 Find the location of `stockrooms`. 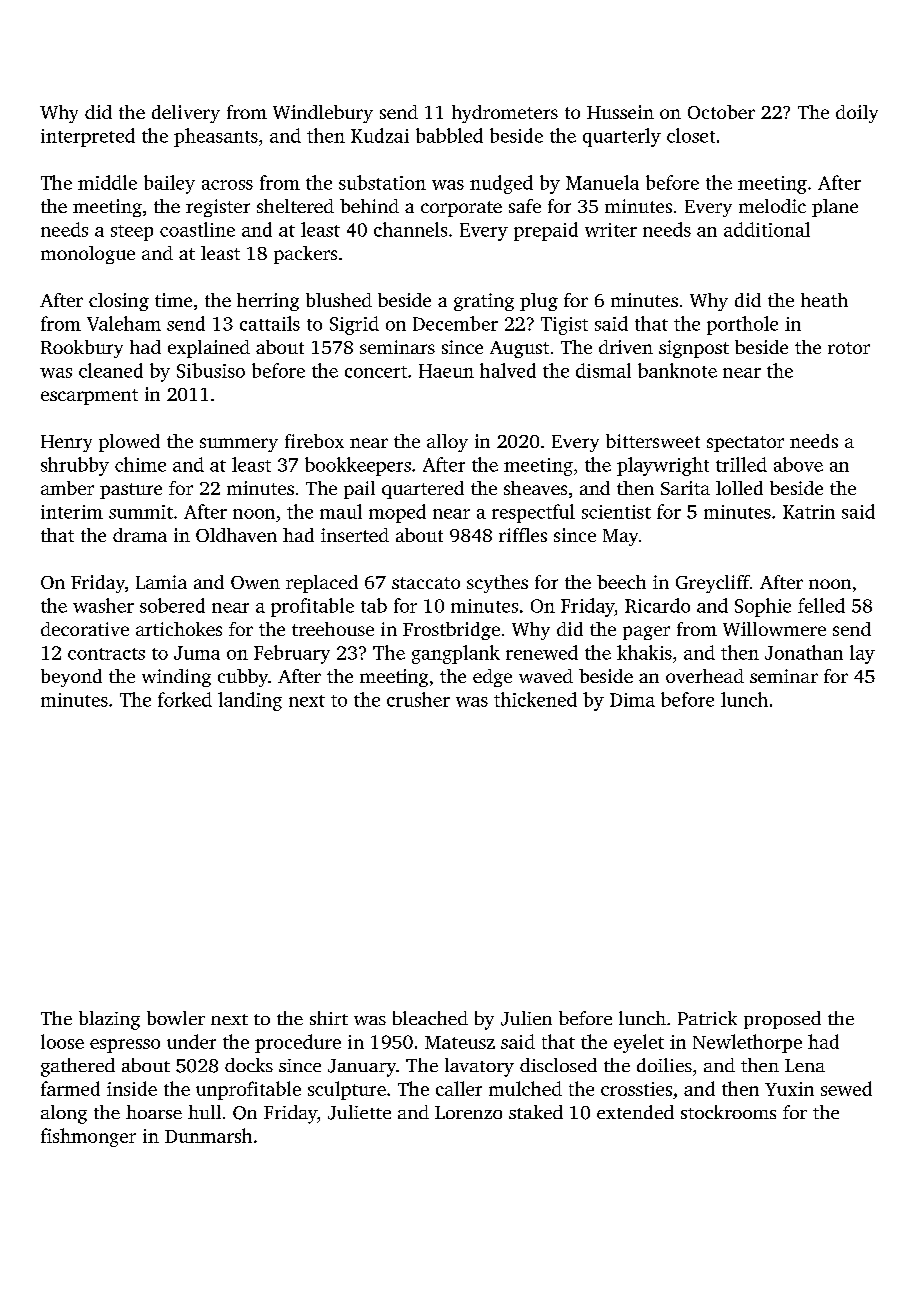

stockrooms is located at coordinates (728, 1112).
